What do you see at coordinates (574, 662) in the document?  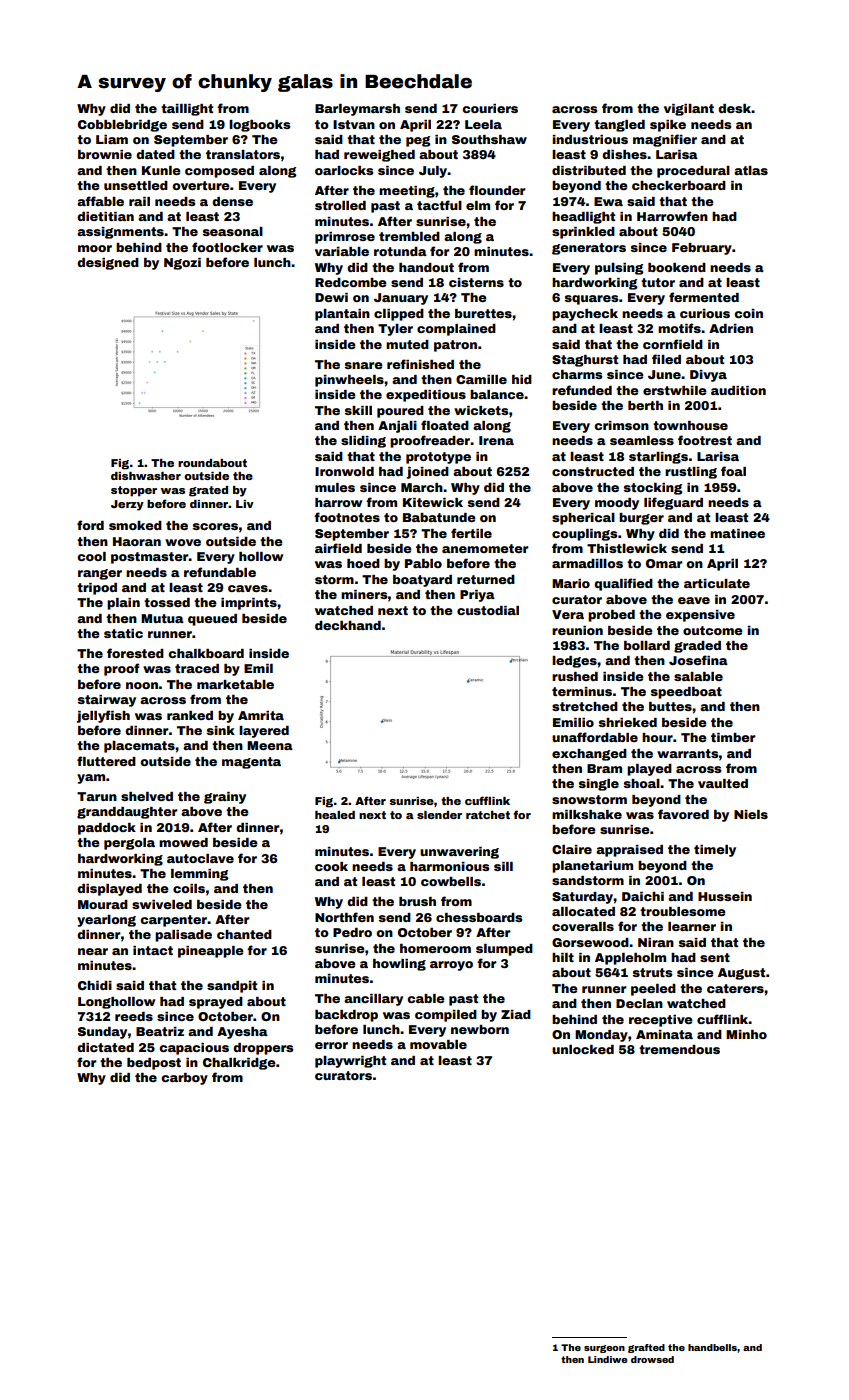 I see `ledges` at bounding box center [574, 662].
